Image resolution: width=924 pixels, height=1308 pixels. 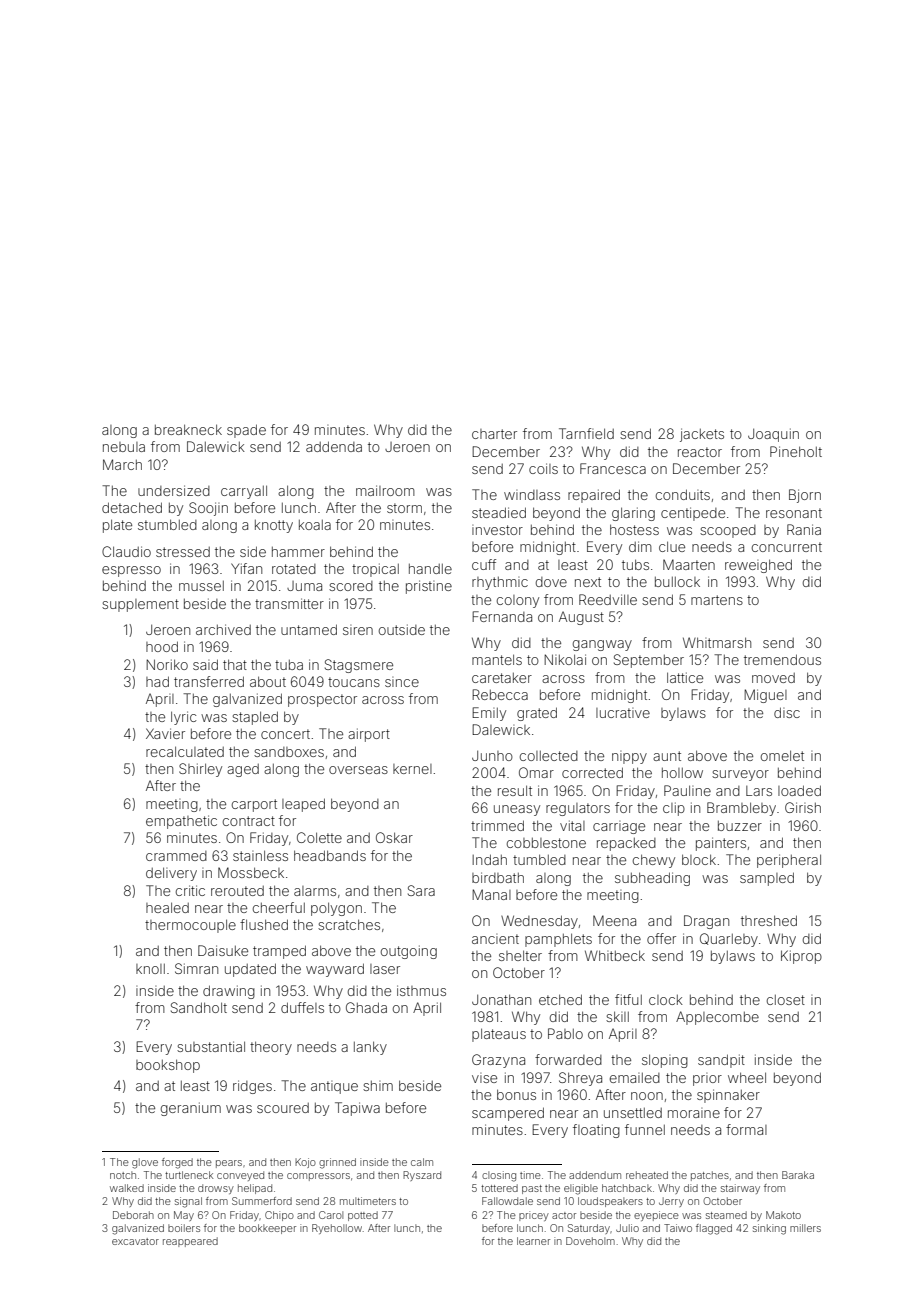 What do you see at coordinates (498, 1061) in the document?
I see `Grazyna` at bounding box center [498, 1061].
